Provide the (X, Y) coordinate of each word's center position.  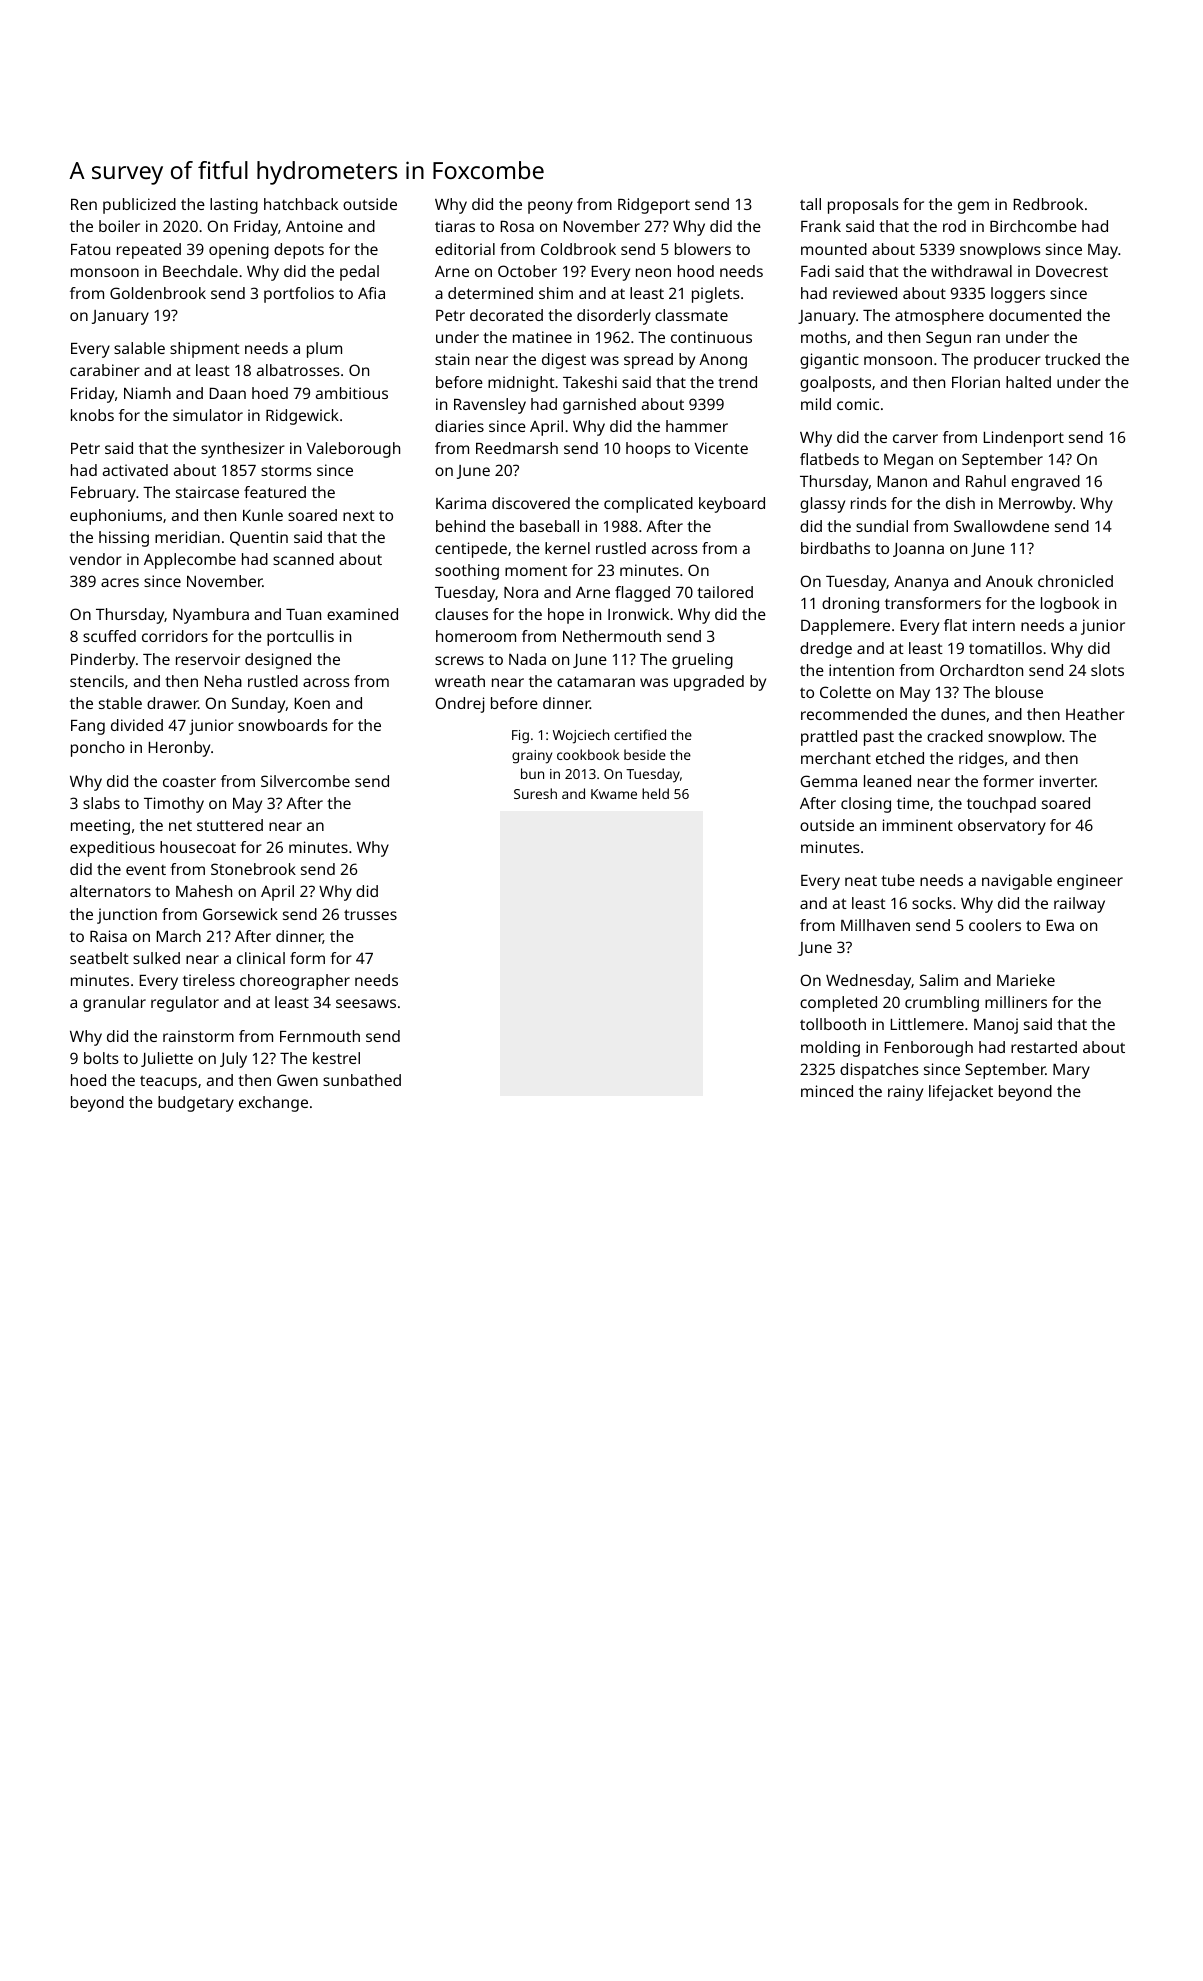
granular (114, 1004)
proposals (863, 206)
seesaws (366, 1003)
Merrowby (1035, 505)
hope (566, 616)
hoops (648, 450)
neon (653, 272)
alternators (110, 891)
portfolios (299, 295)
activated (135, 470)
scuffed (109, 636)
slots (1107, 670)
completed (838, 1004)
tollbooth (833, 1024)
